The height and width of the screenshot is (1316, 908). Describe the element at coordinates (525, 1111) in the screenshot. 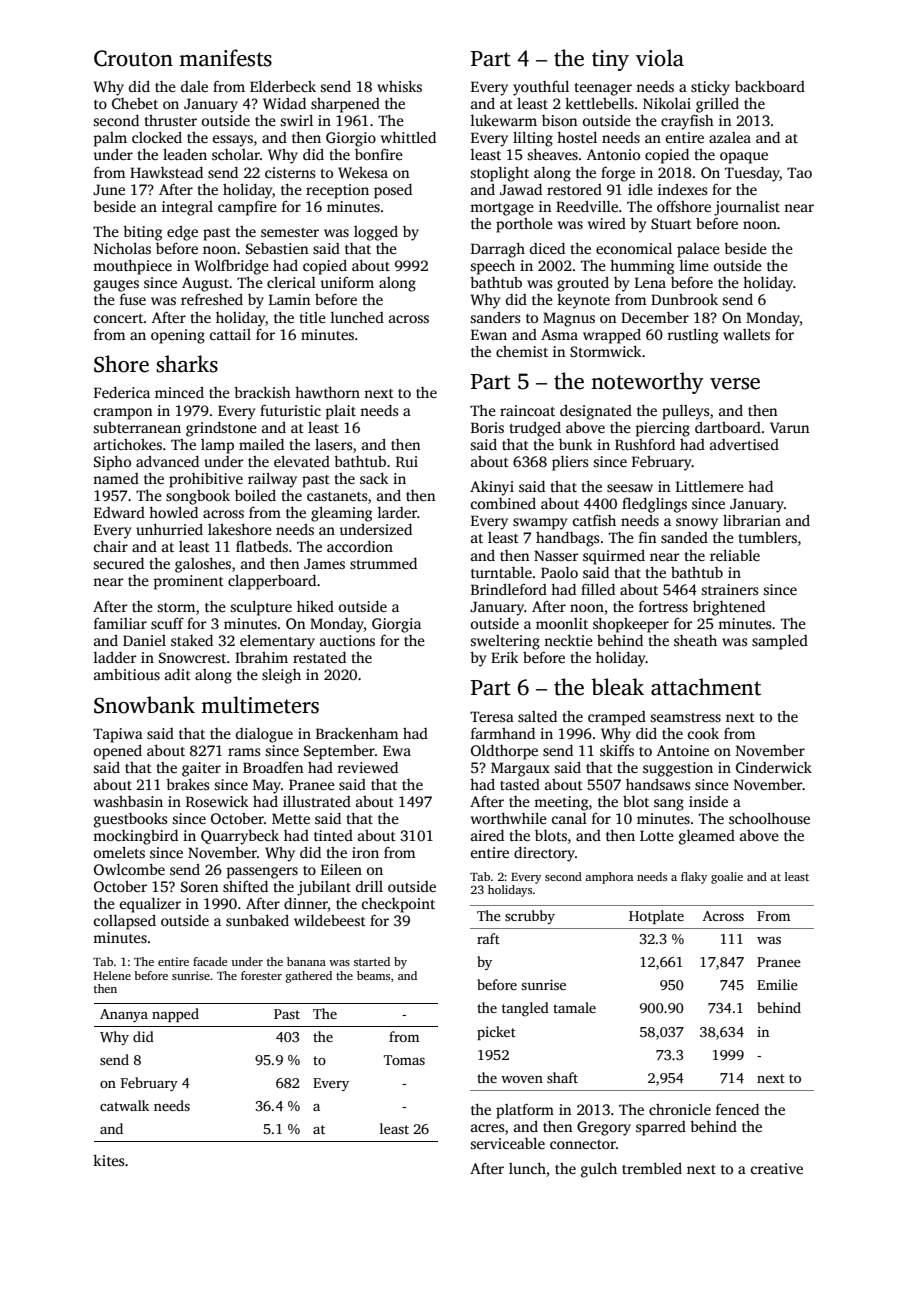

I see `platform` at that location.
